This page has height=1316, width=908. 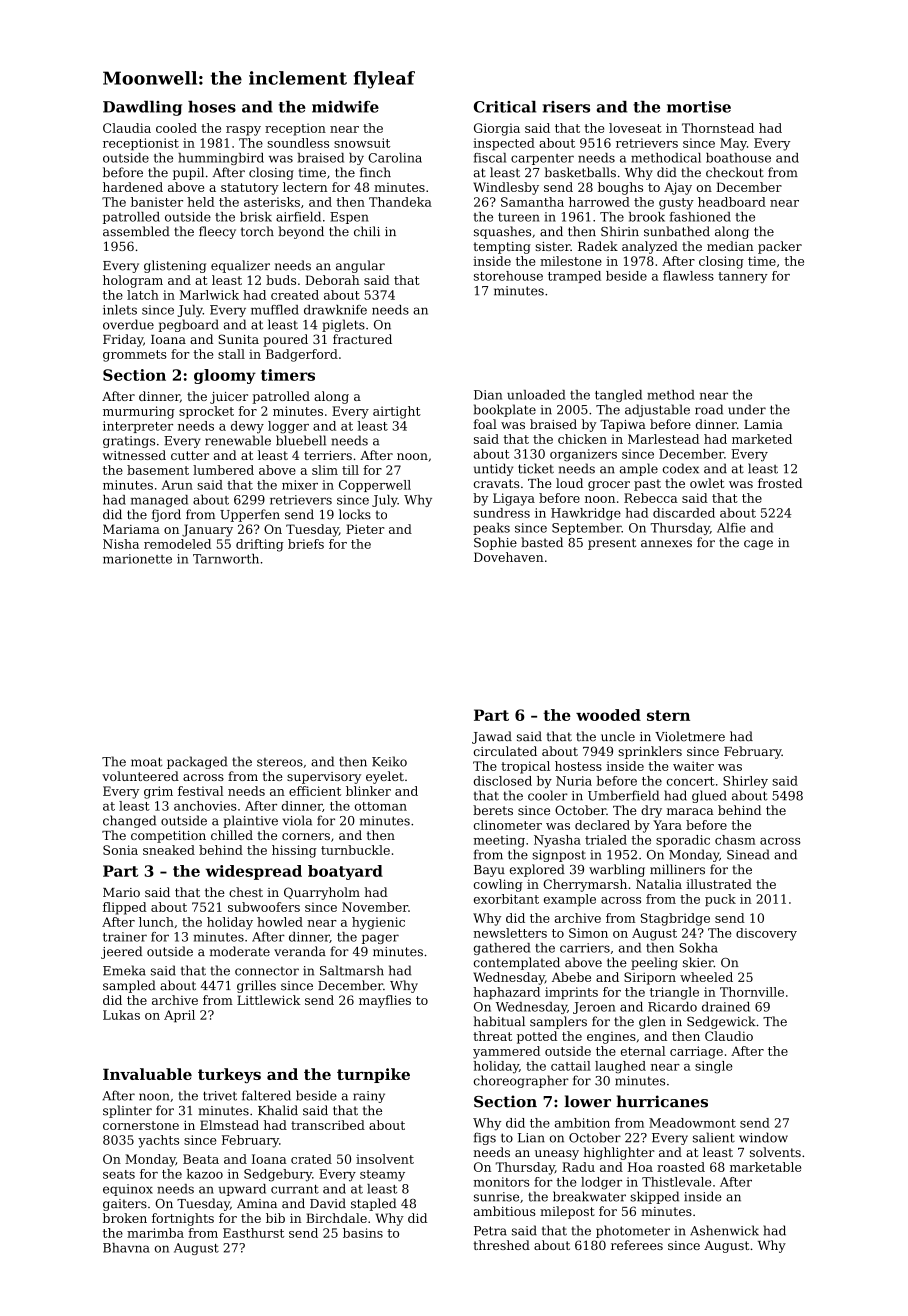 What do you see at coordinates (343, 325) in the page?
I see `piglets` at bounding box center [343, 325].
